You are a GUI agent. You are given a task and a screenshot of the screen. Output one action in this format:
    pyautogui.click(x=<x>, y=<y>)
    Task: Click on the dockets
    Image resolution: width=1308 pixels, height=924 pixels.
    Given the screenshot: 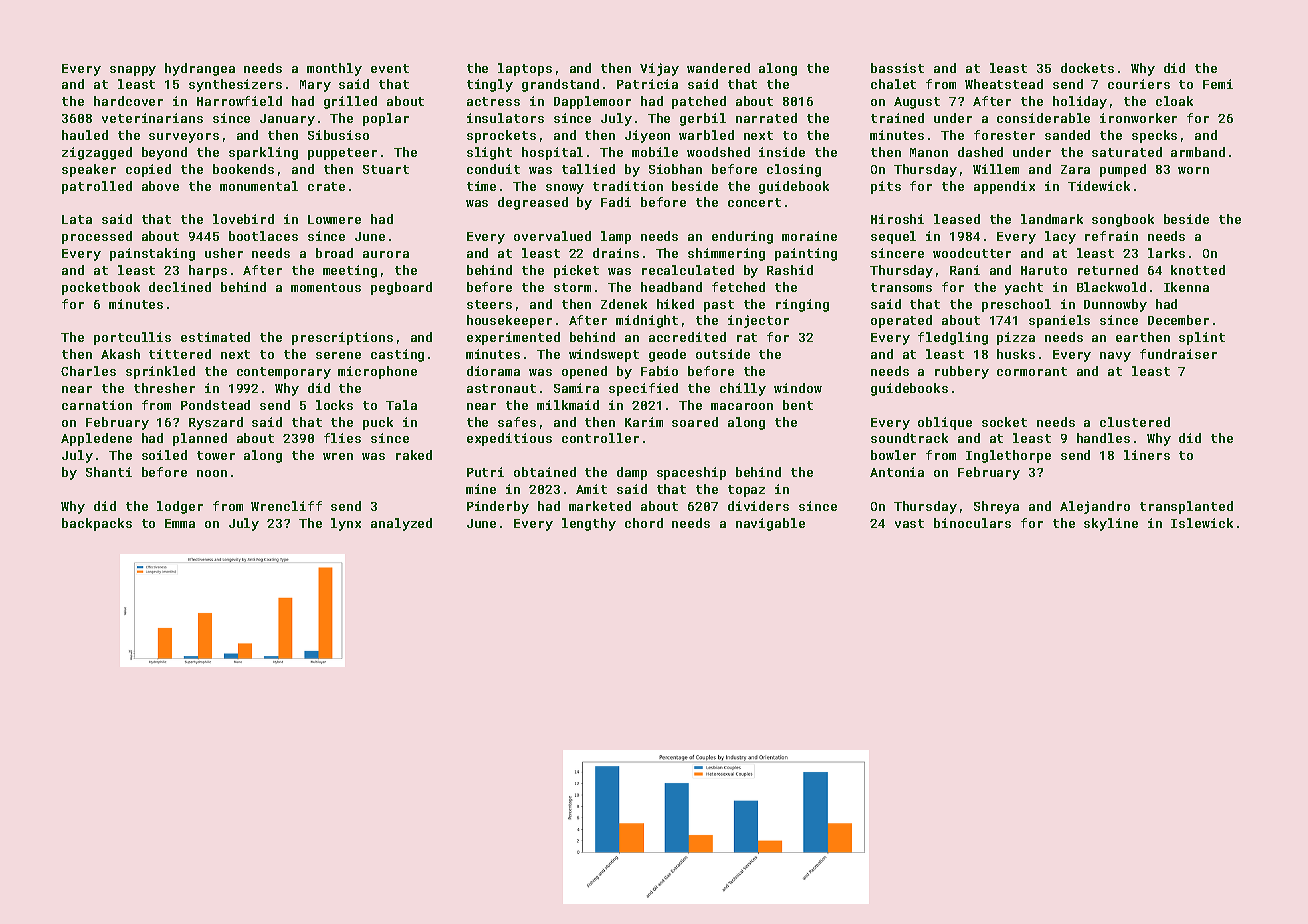 What is the action you would take?
    pyautogui.click(x=1087, y=68)
